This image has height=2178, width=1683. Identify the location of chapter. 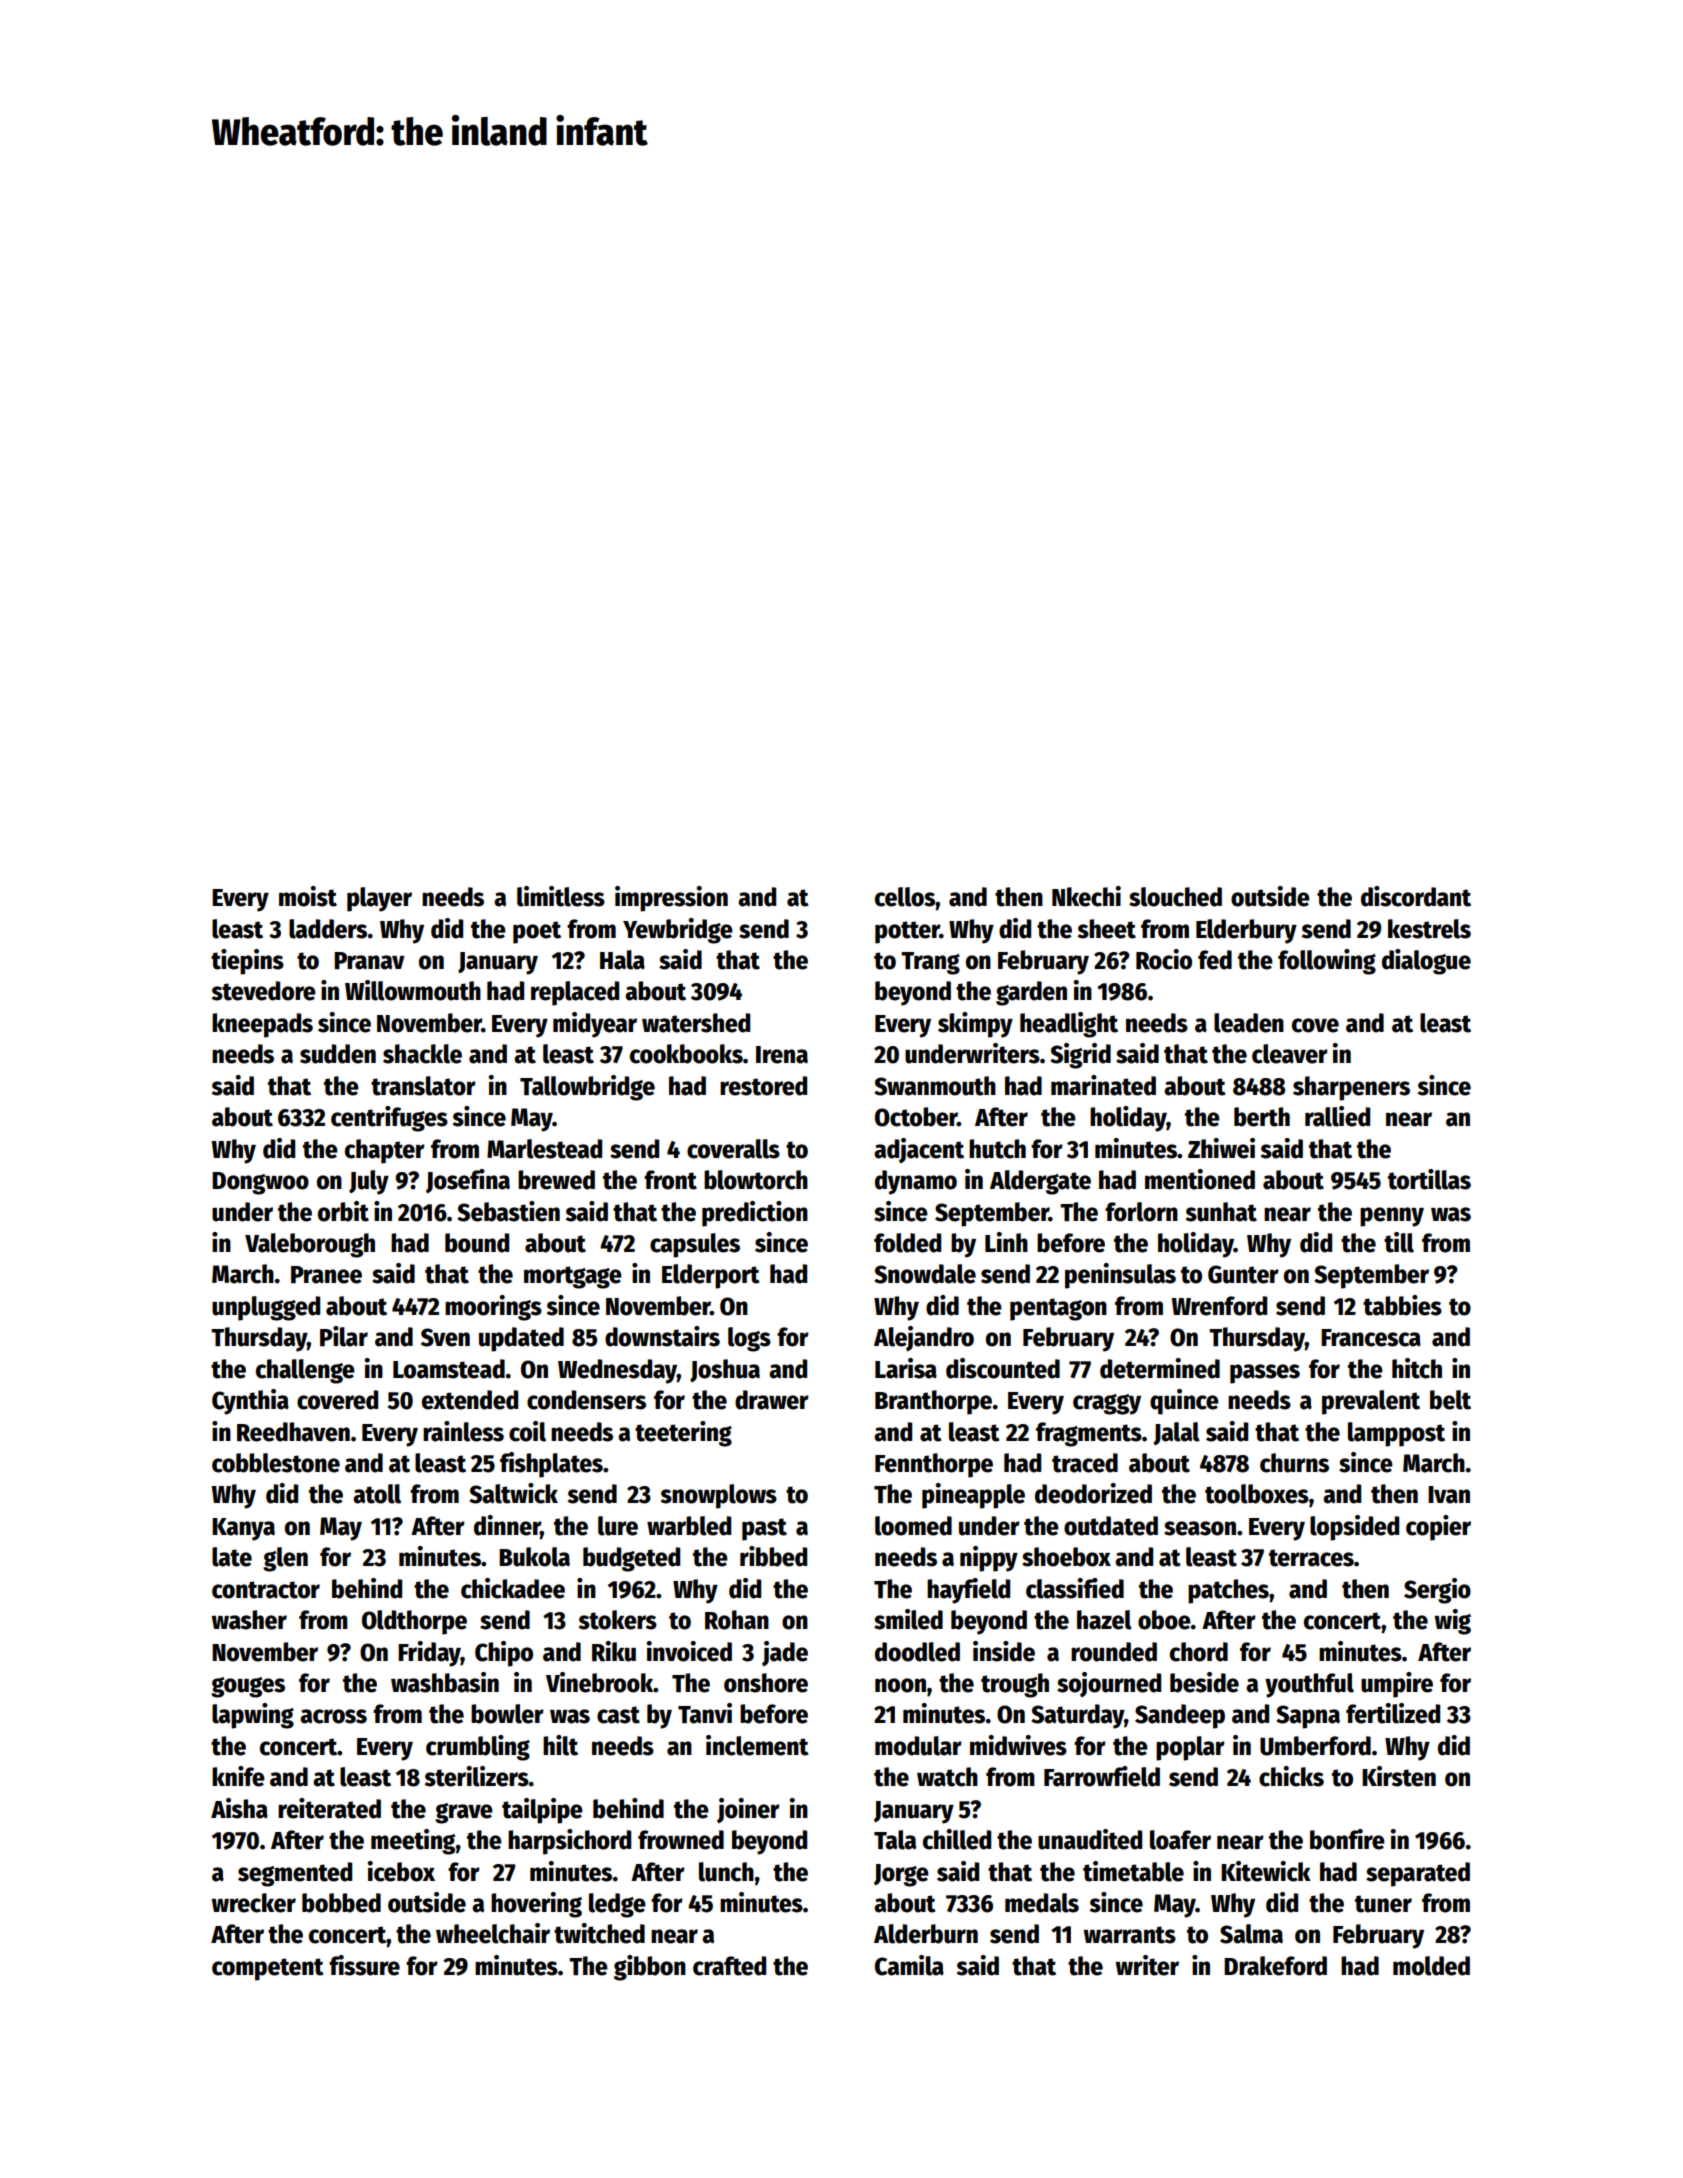
(385, 1151).
